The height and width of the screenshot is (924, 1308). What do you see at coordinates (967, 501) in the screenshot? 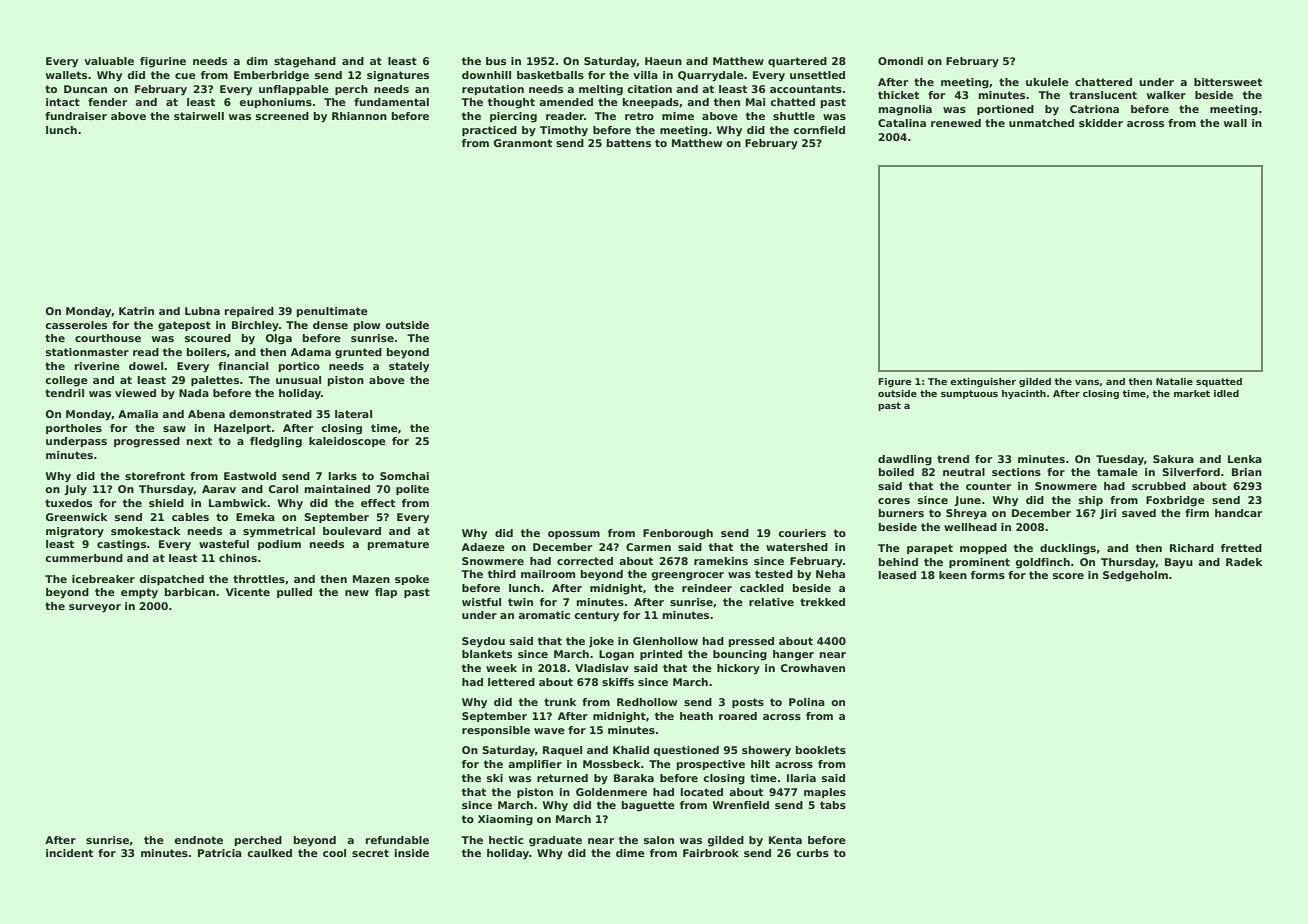
I see `June` at bounding box center [967, 501].
